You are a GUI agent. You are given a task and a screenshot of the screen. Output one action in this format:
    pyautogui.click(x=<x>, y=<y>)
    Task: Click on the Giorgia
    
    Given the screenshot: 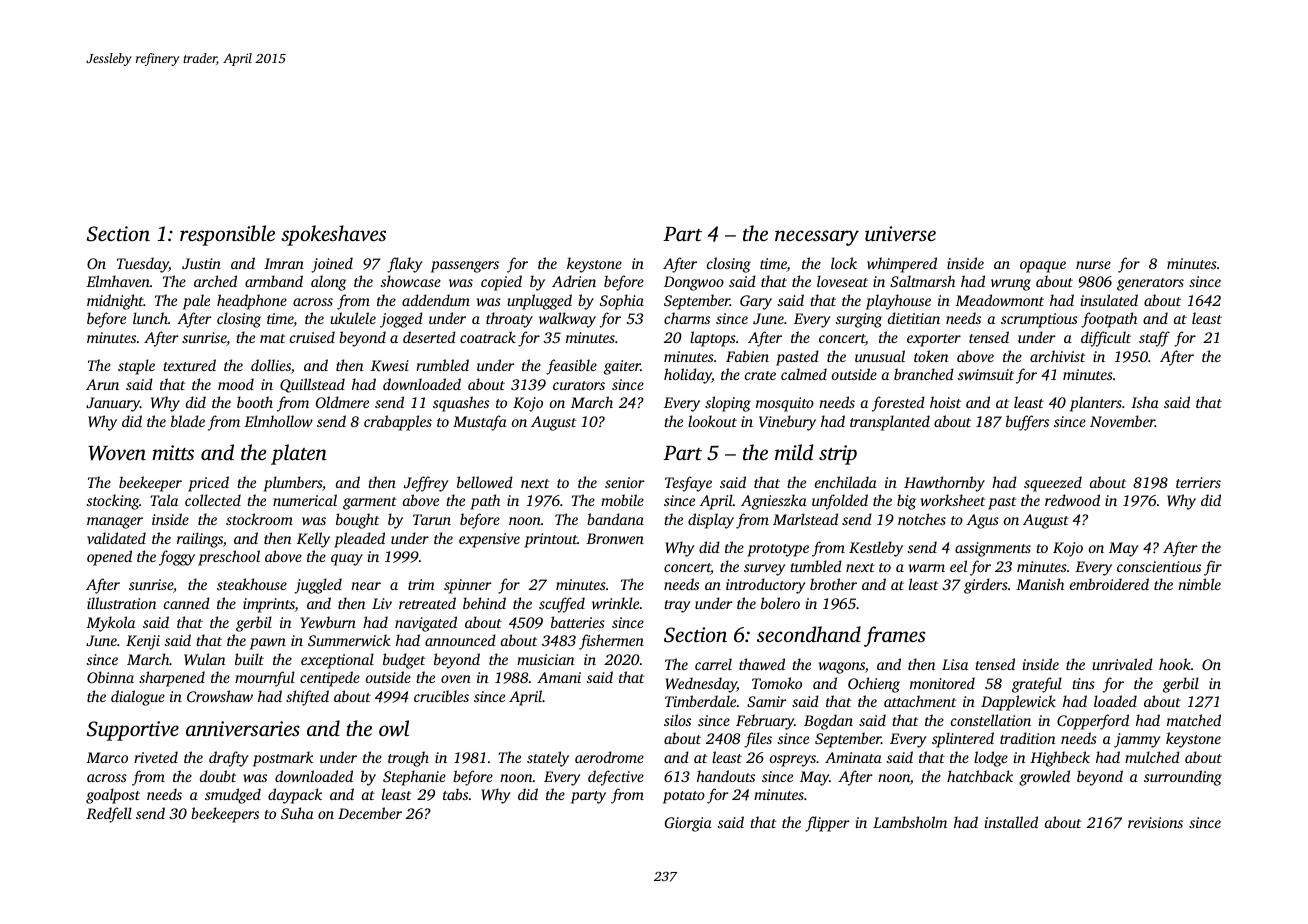 What is the action you would take?
    pyautogui.click(x=688, y=824)
